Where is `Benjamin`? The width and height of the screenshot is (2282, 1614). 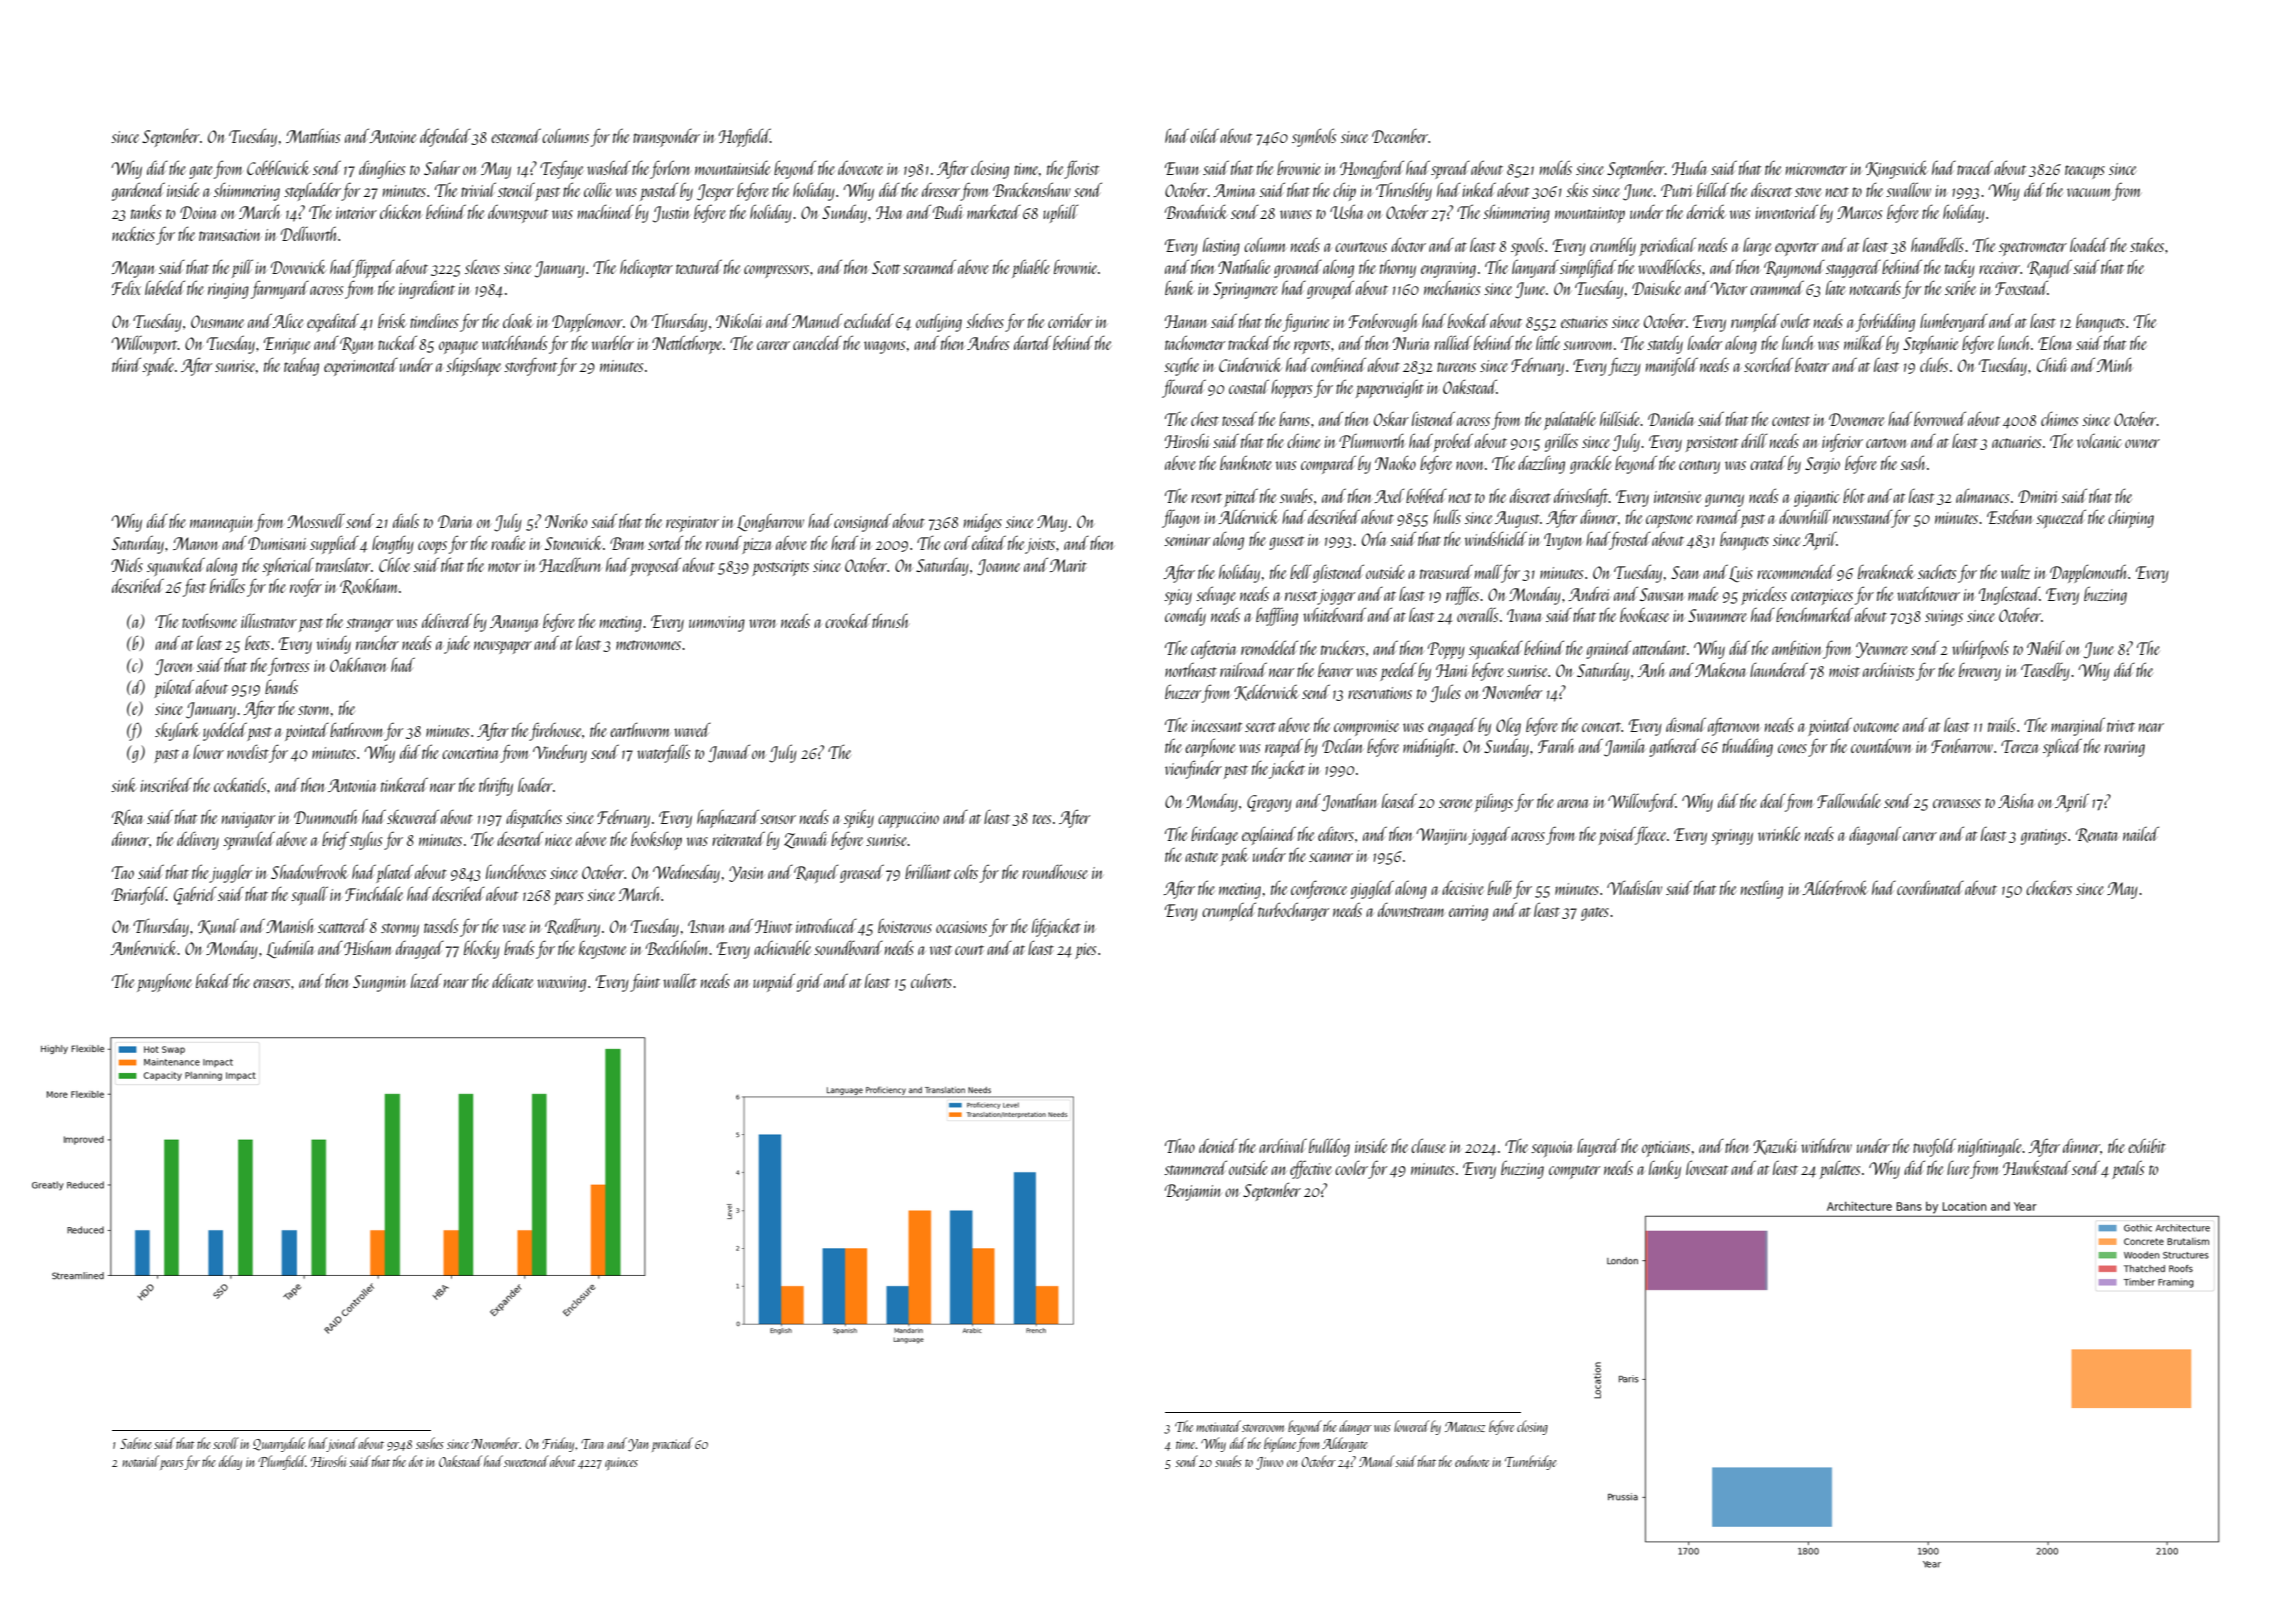
Benjamin is located at coordinates (1193, 1192).
